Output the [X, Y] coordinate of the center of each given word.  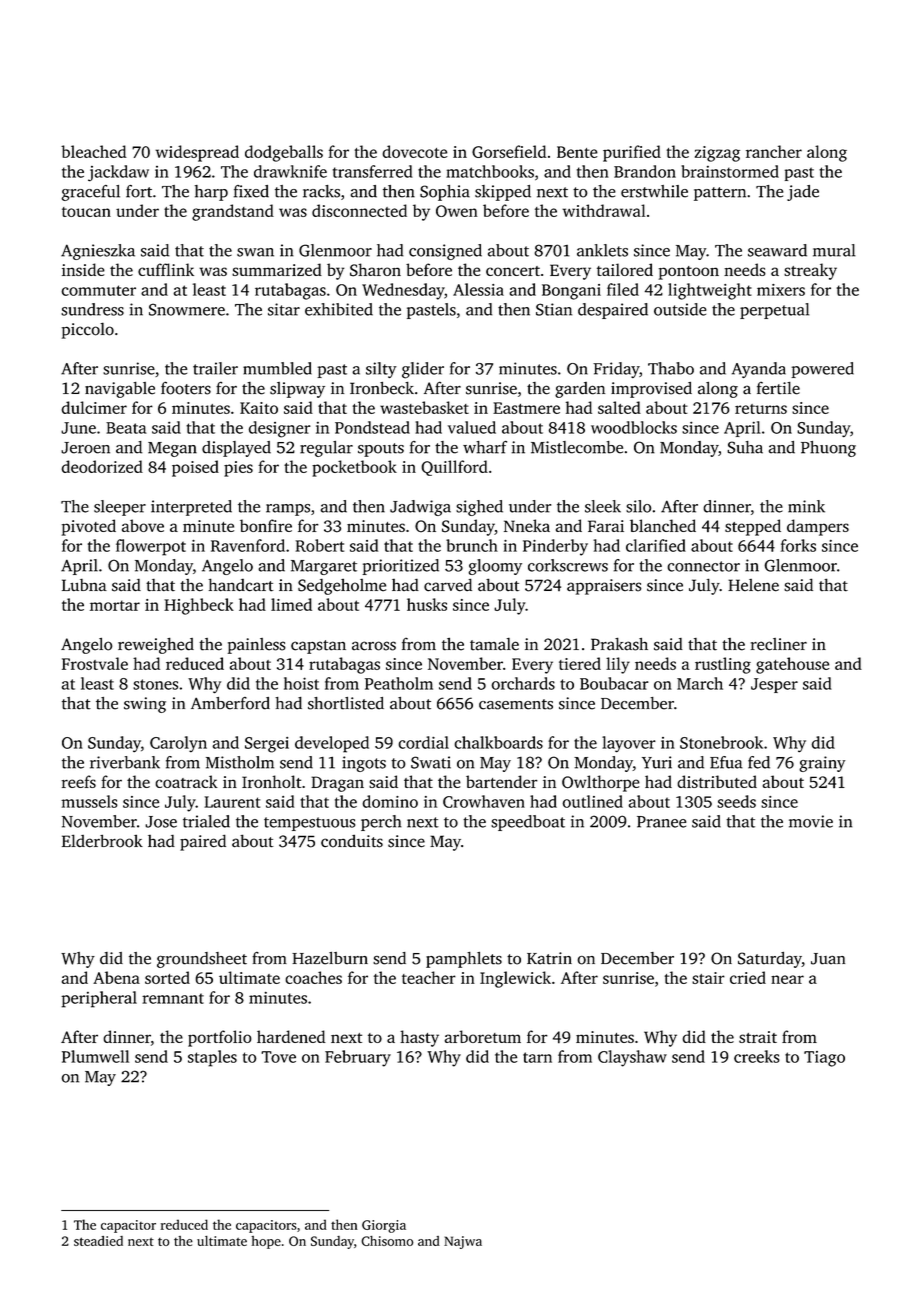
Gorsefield [509, 151]
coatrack [186, 781]
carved [448, 585]
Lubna [84, 585]
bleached [94, 151]
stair [708, 978]
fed [759, 762]
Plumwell [95, 1056]
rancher [774, 151]
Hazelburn [330, 958]
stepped [753, 527]
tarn [537, 1057]
